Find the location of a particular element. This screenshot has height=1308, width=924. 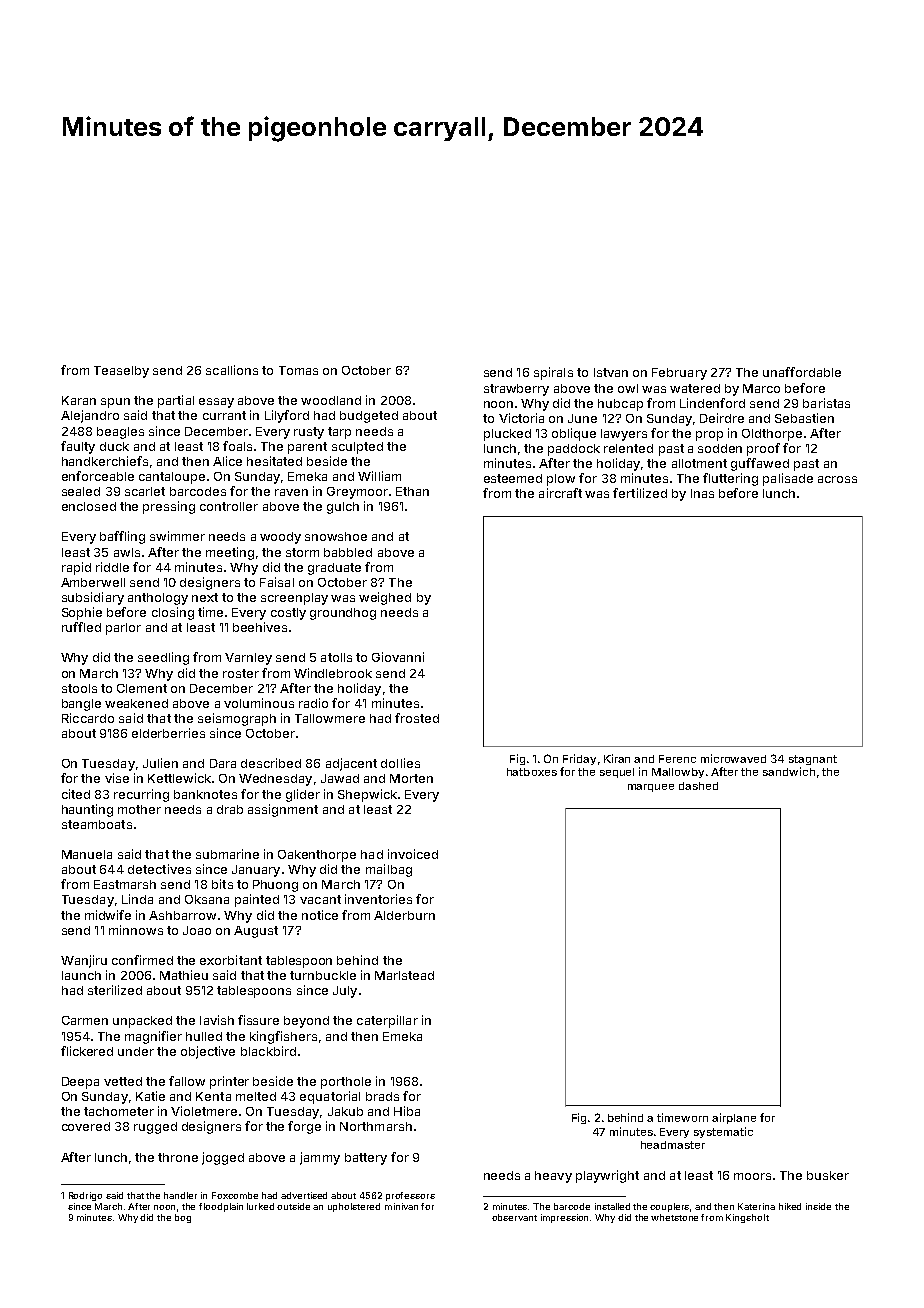

Ethan is located at coordinates (412, 491).
